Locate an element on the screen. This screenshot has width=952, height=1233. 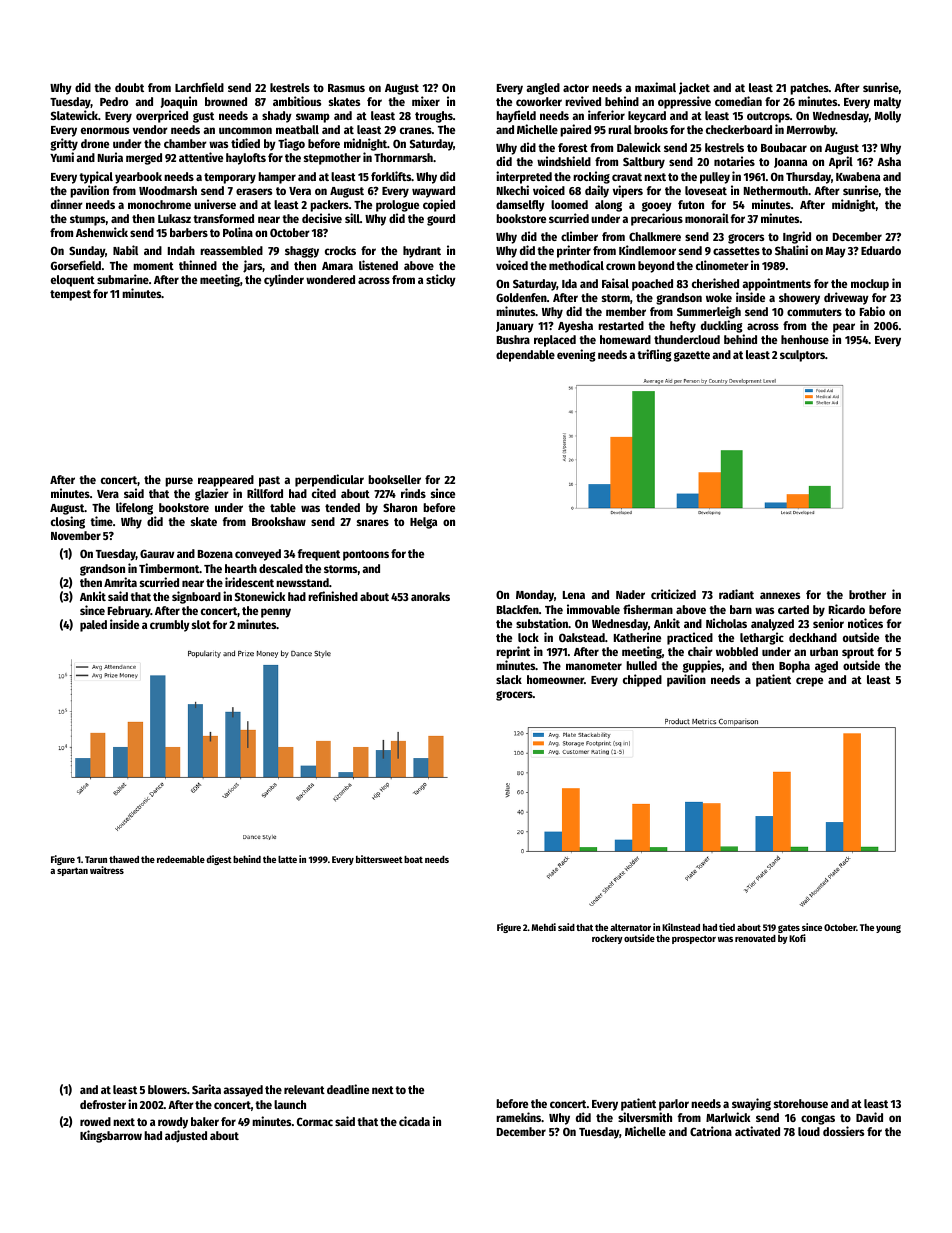
Rasmus is located at coordinates (346, 88).
